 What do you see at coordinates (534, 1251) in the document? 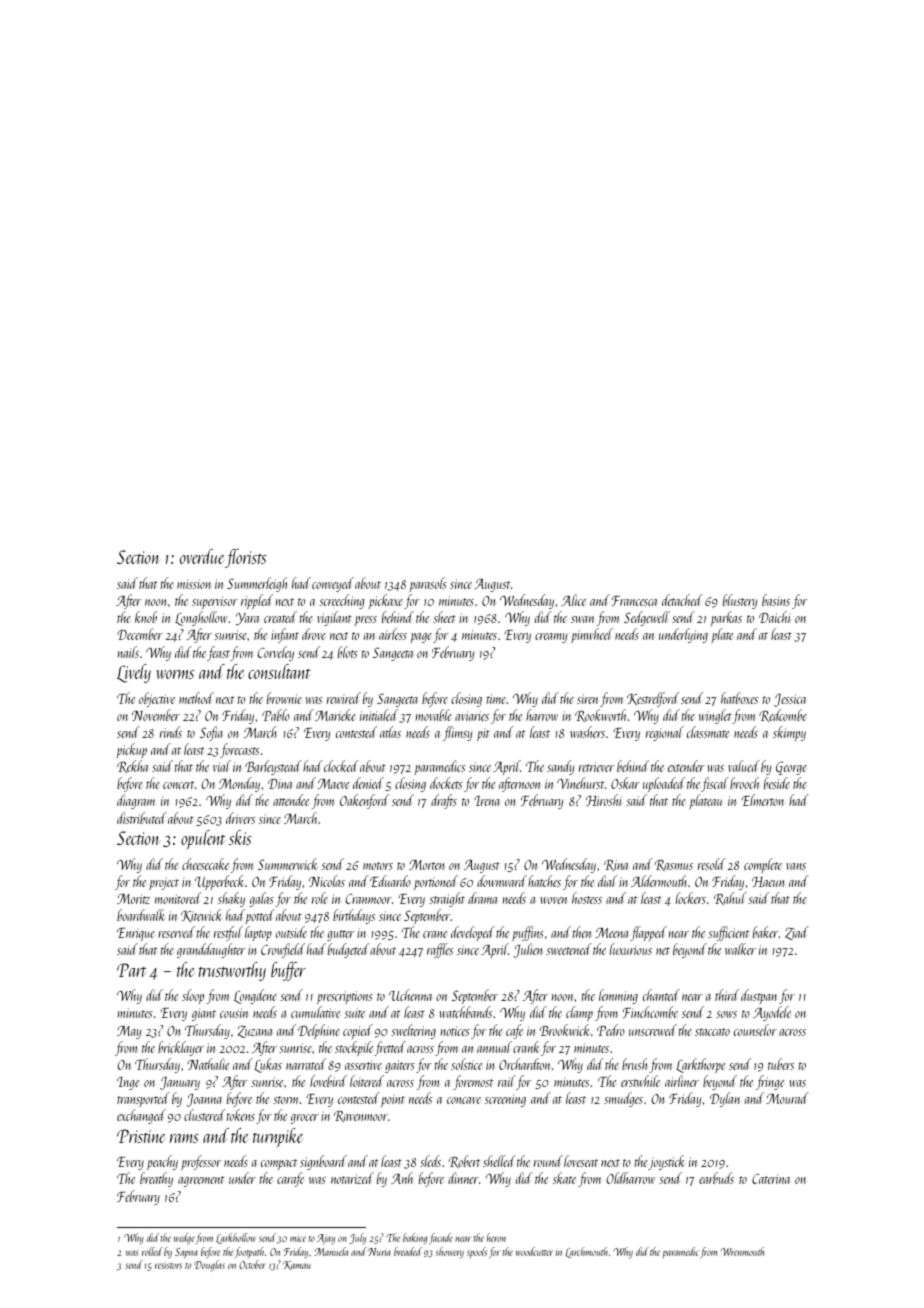
I see `woodcutter` at bounding box center [534, 1251].
